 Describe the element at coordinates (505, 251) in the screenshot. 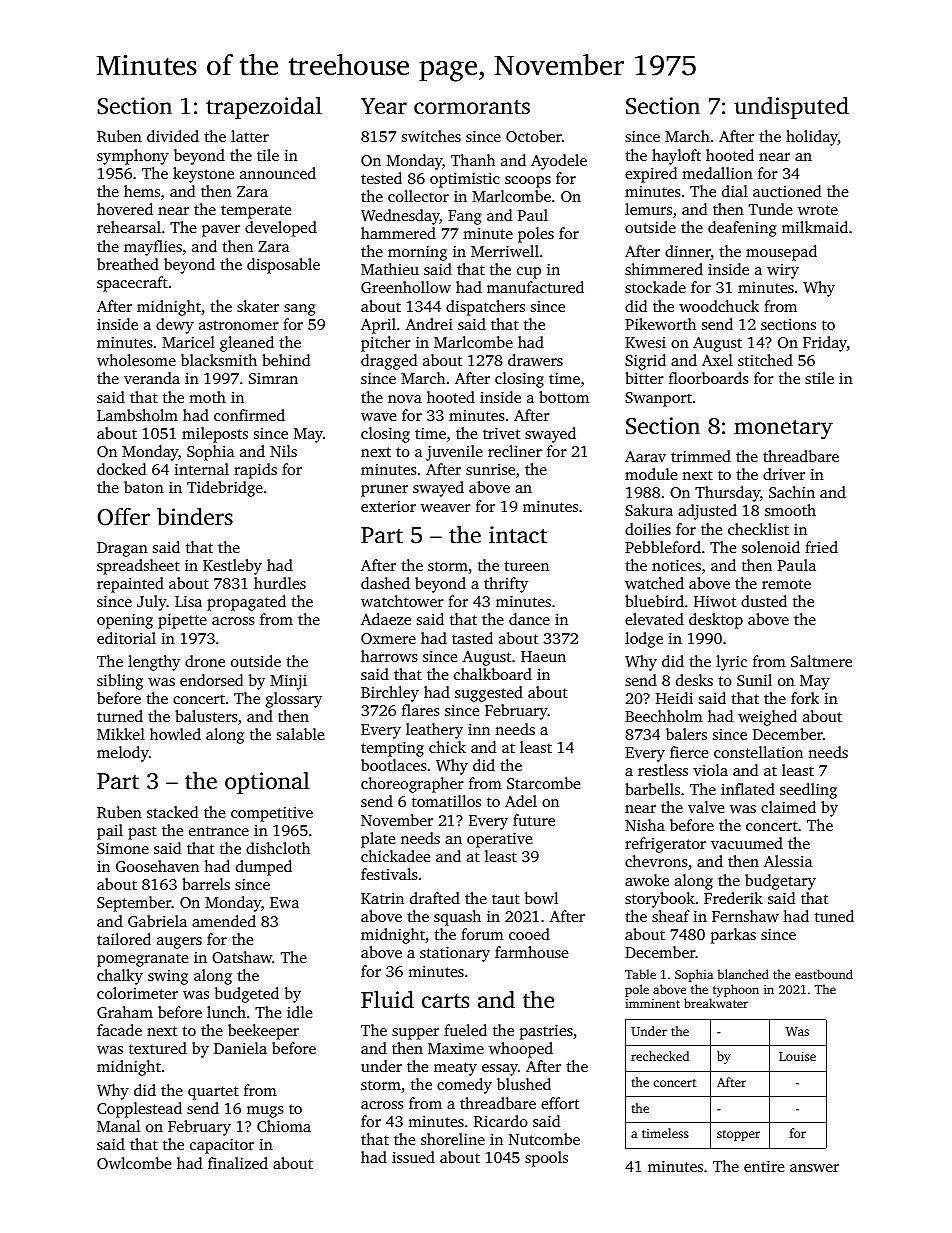

I see `Merriwell` at that location.
